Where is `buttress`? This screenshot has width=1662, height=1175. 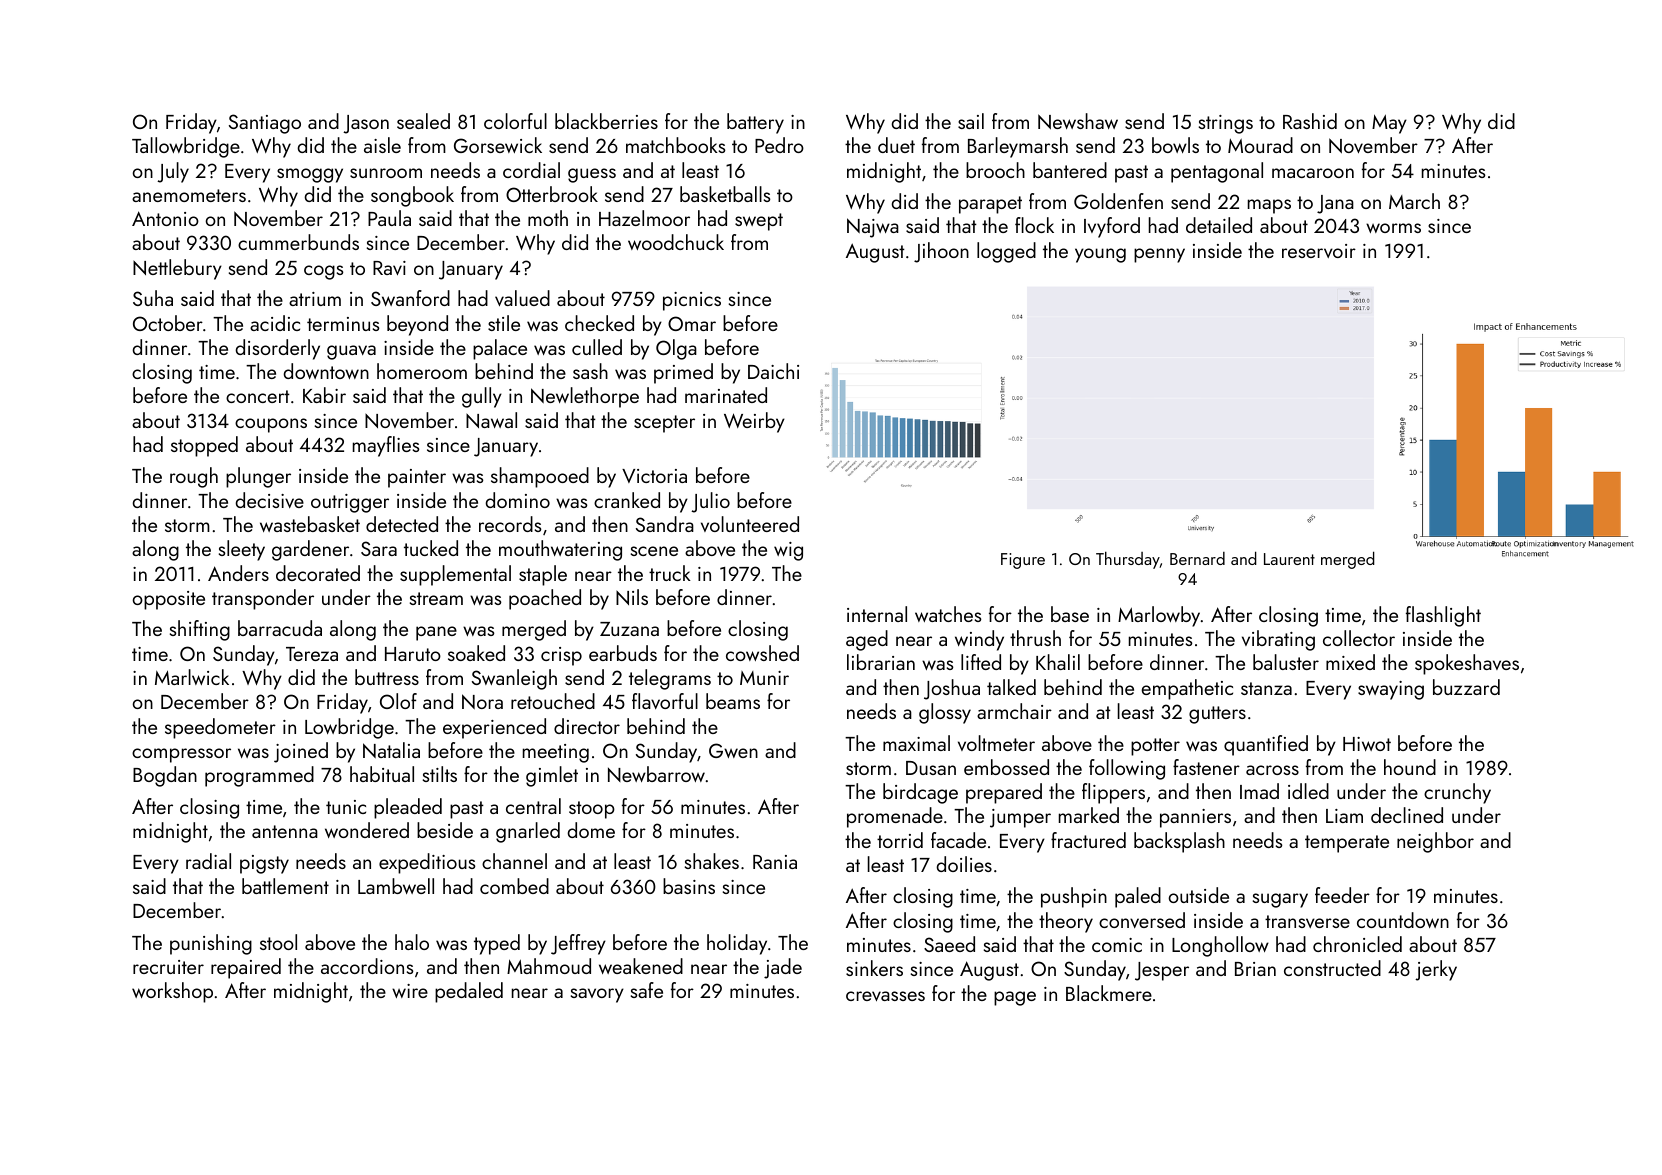
buttress is located at coordinates (387, 677).
